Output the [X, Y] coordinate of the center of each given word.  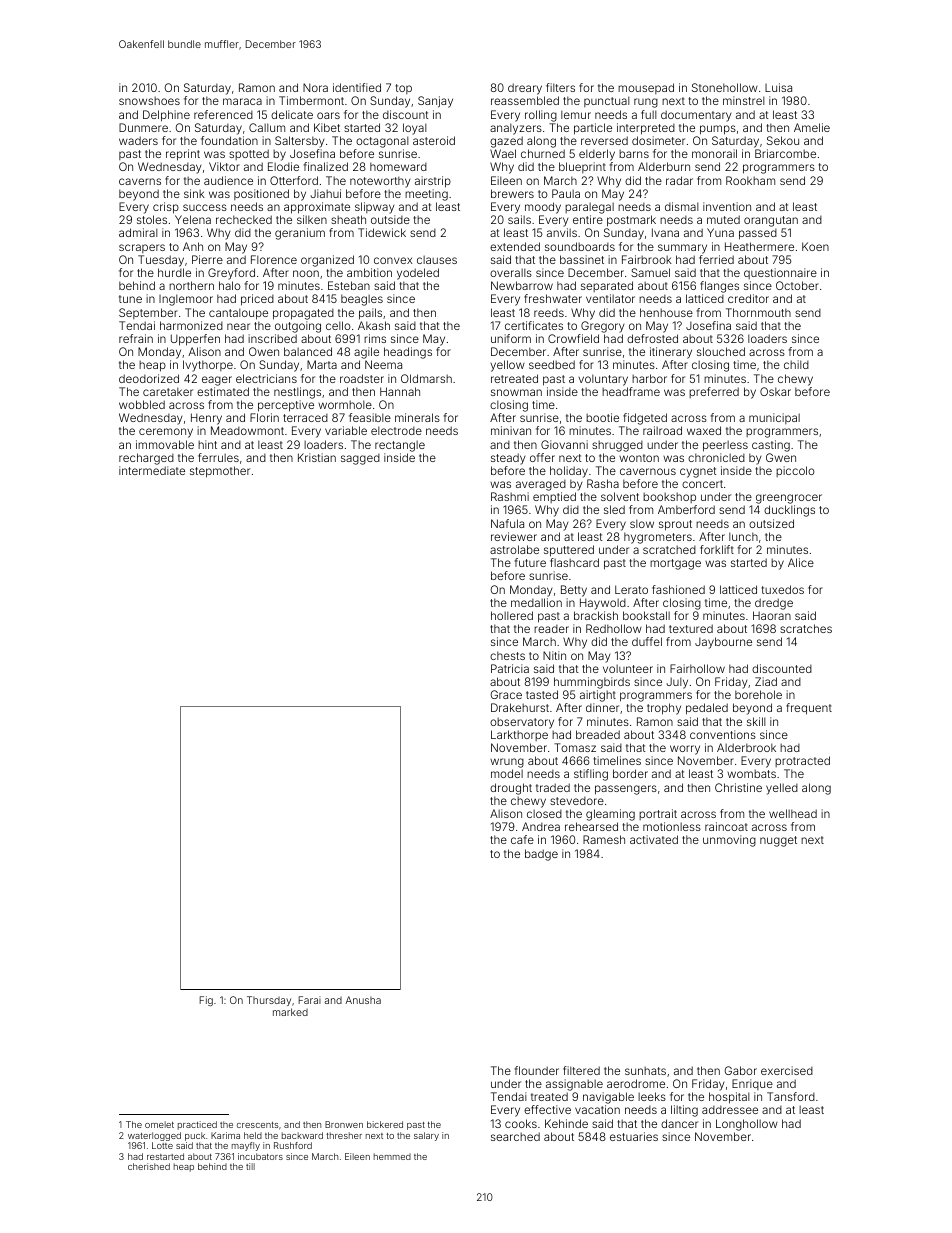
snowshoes [149, 100]
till [250, 1166]
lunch [743, 536]
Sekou [783, 140]
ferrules [218, 457]
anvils [562, 232]
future [530, 562]
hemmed [392, 1156]
